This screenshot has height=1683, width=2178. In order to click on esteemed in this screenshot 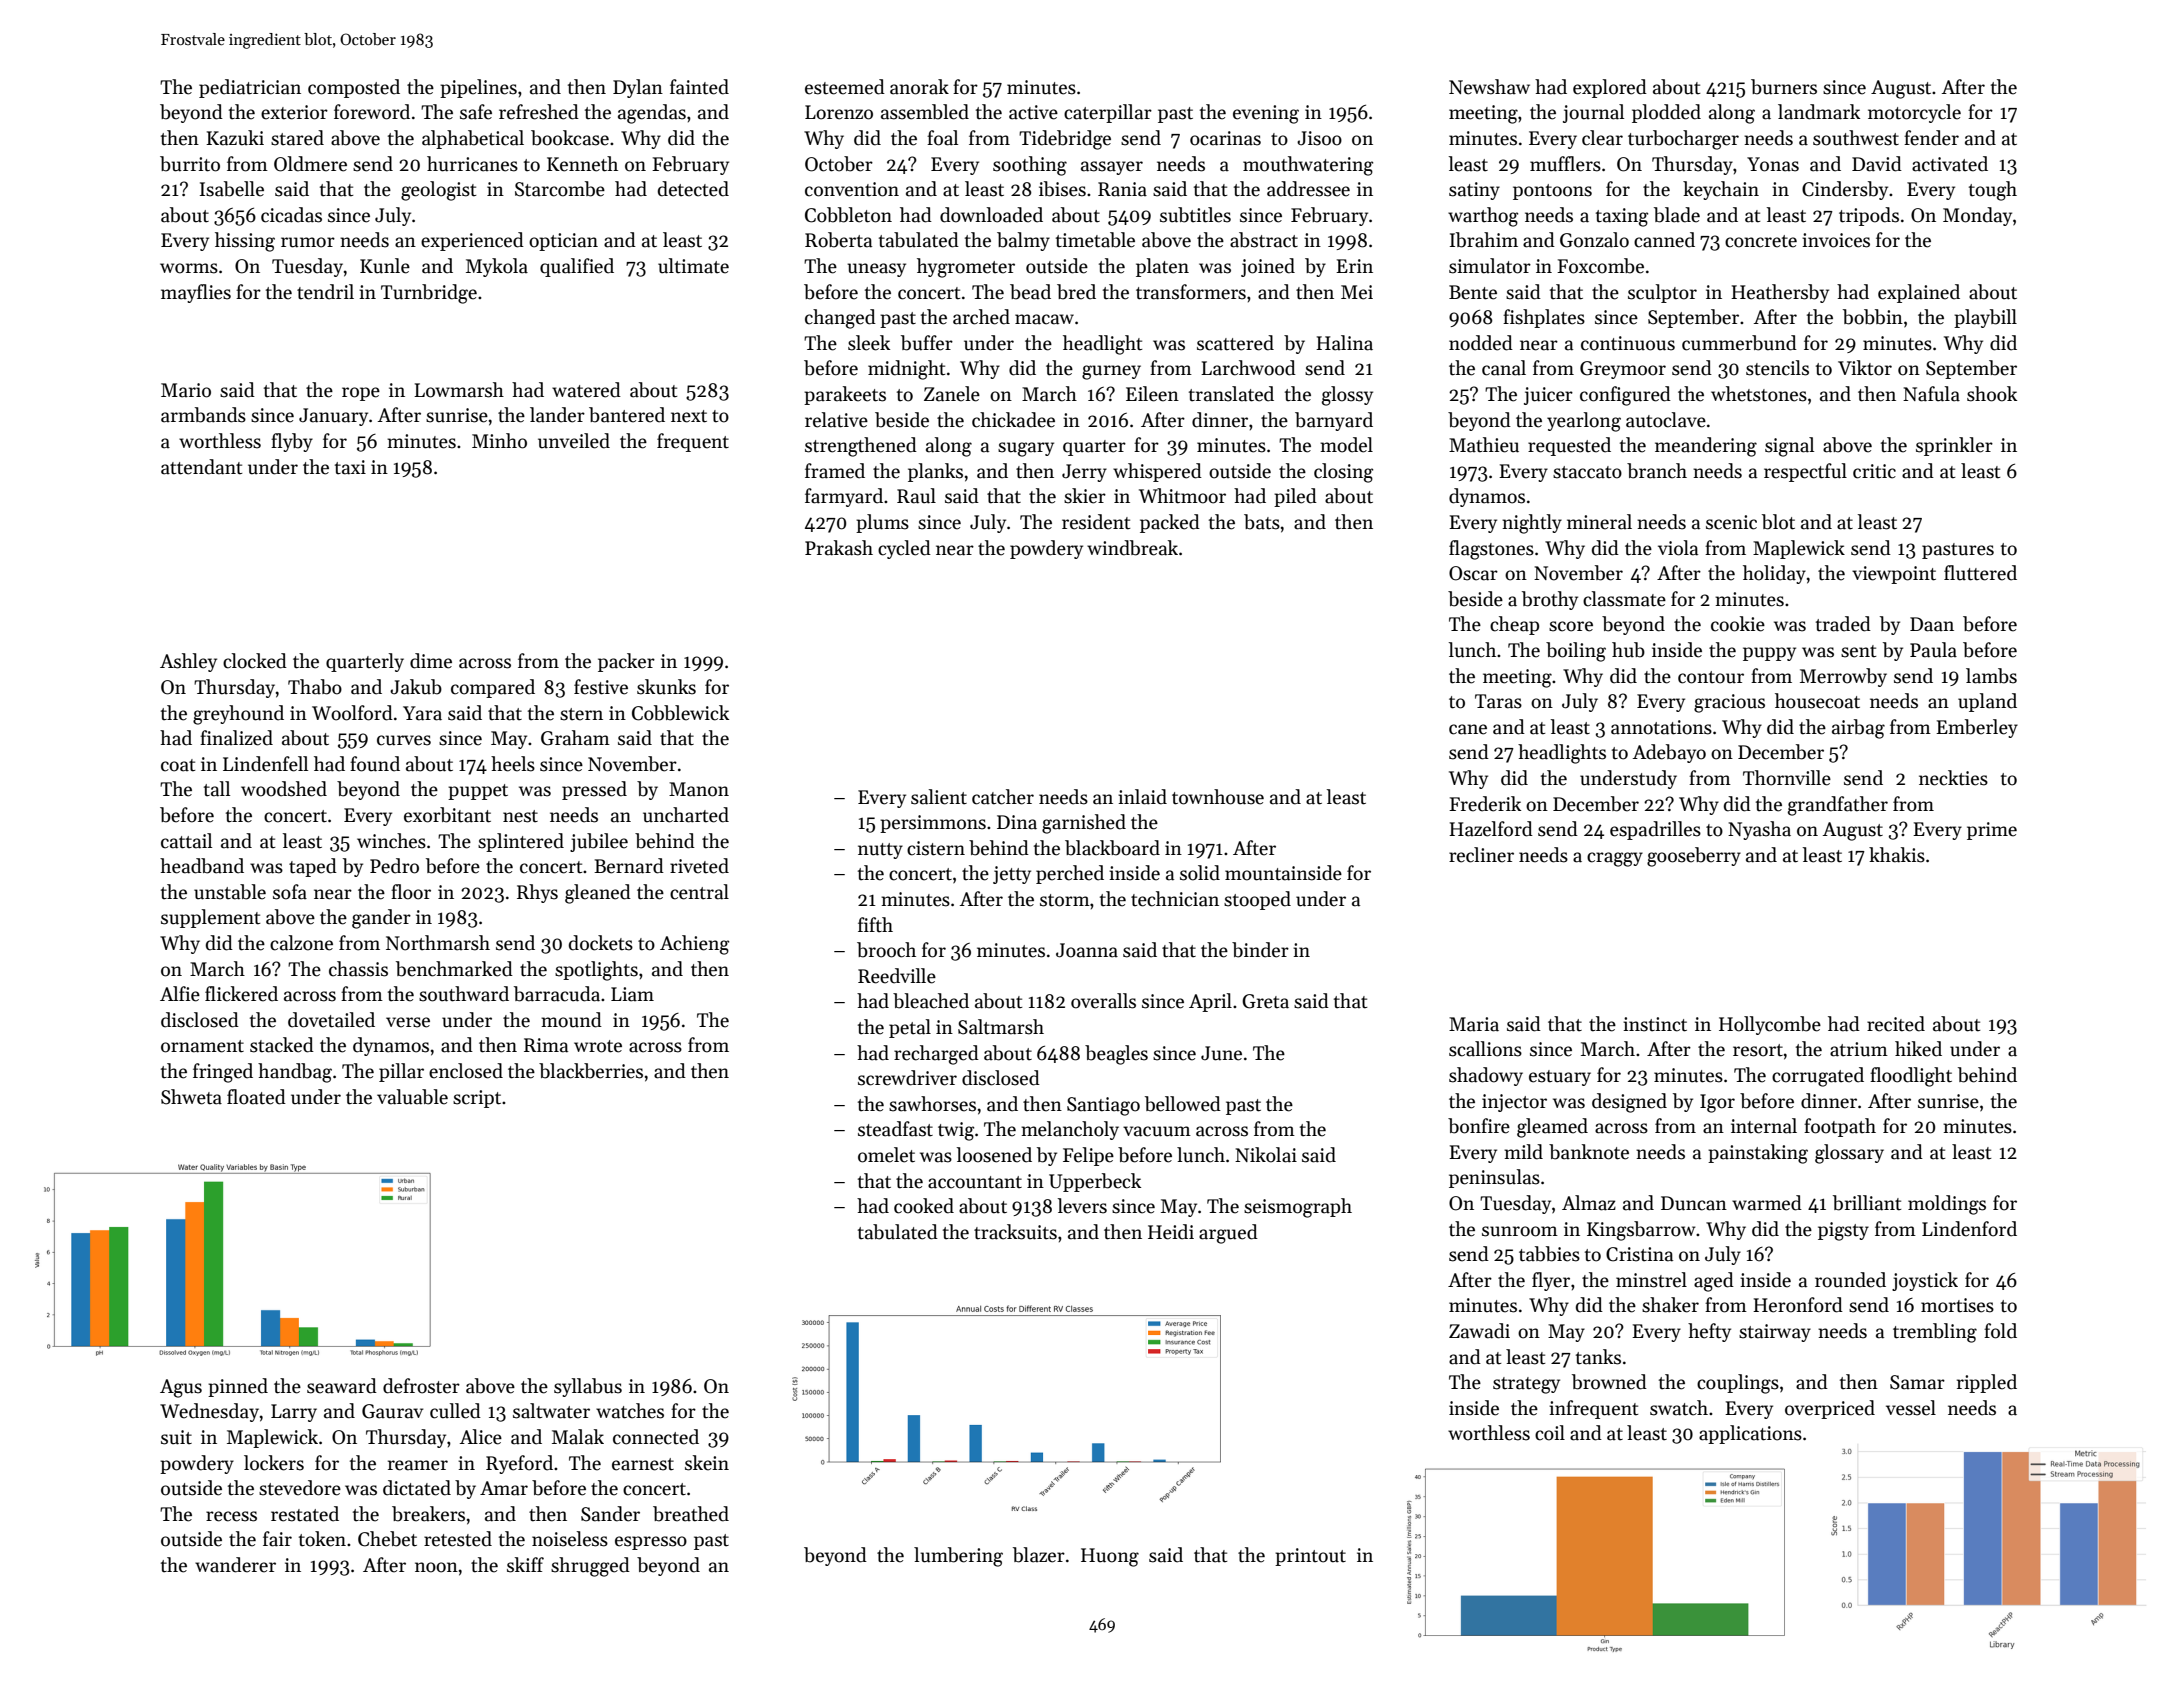, I will do `click(845, 87)`.
